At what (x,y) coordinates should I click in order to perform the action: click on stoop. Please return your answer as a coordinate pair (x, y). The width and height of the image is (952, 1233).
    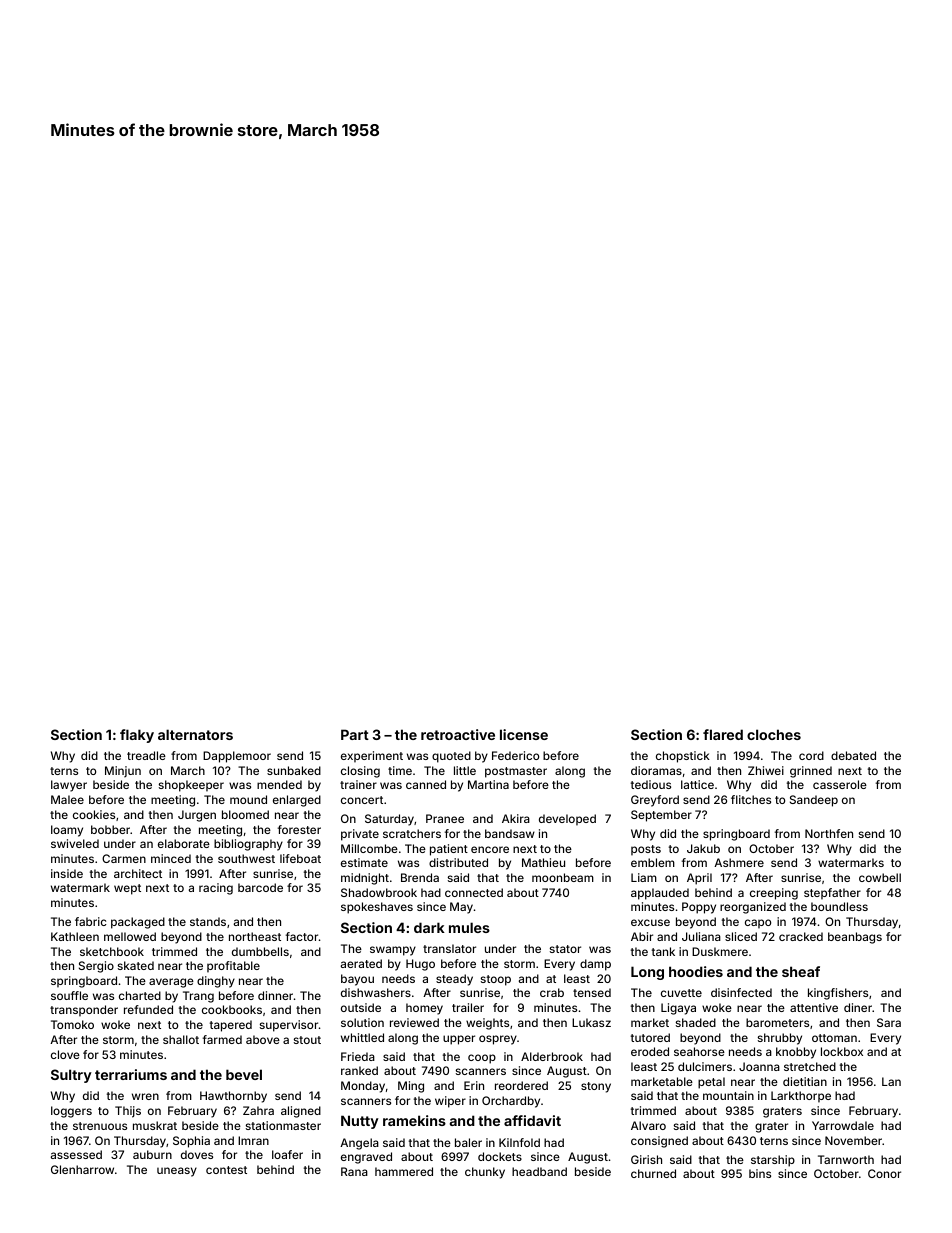
    Looking at the image, I should click on (496, 980).
